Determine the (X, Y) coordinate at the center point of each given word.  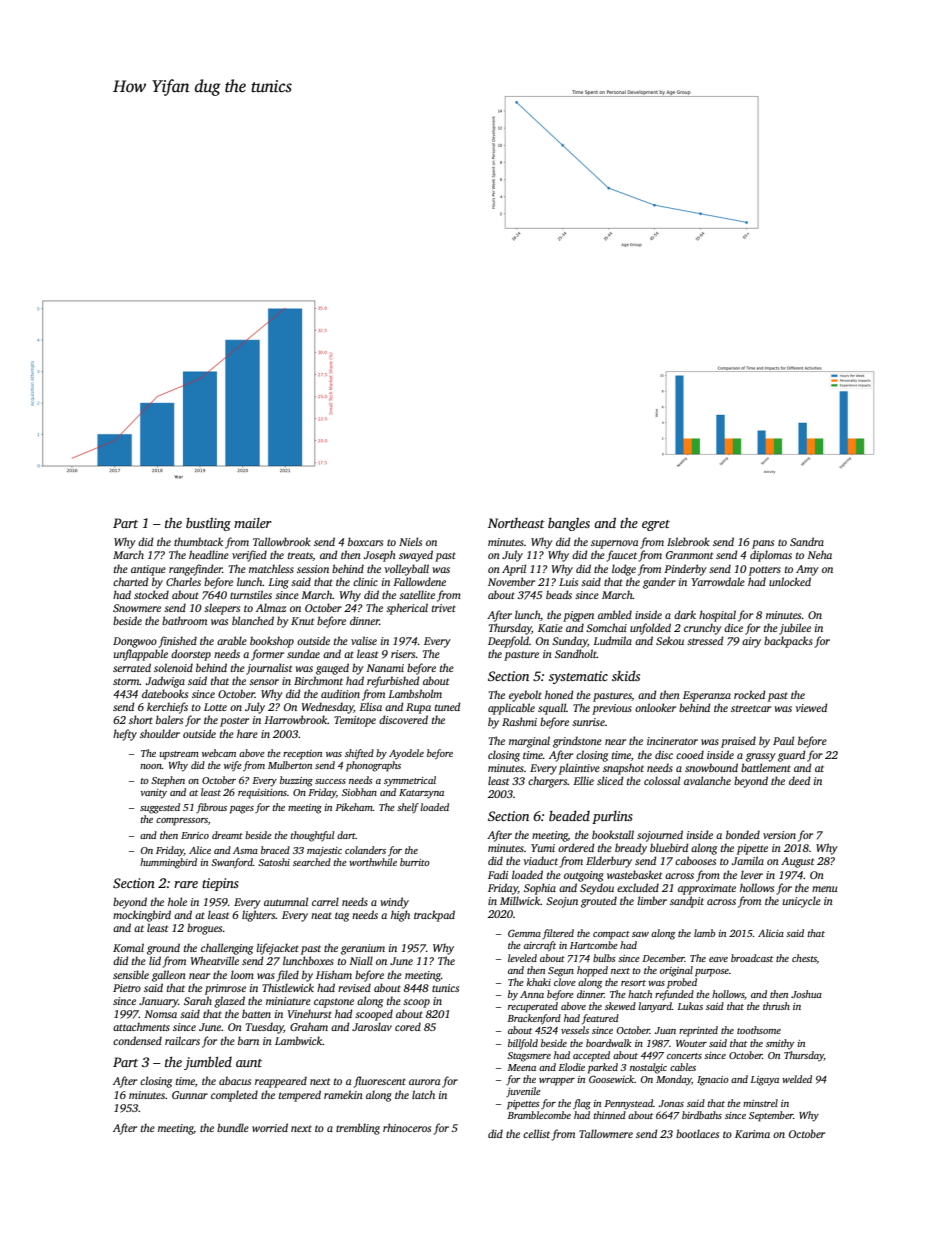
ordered (576, 847)
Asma (245, 850)
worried (270, 1127)
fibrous (211, 808)
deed (800, 780)
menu (825, 889)
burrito (415, 862)
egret (656, 525)
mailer (253, 523)
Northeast (516, 523)
